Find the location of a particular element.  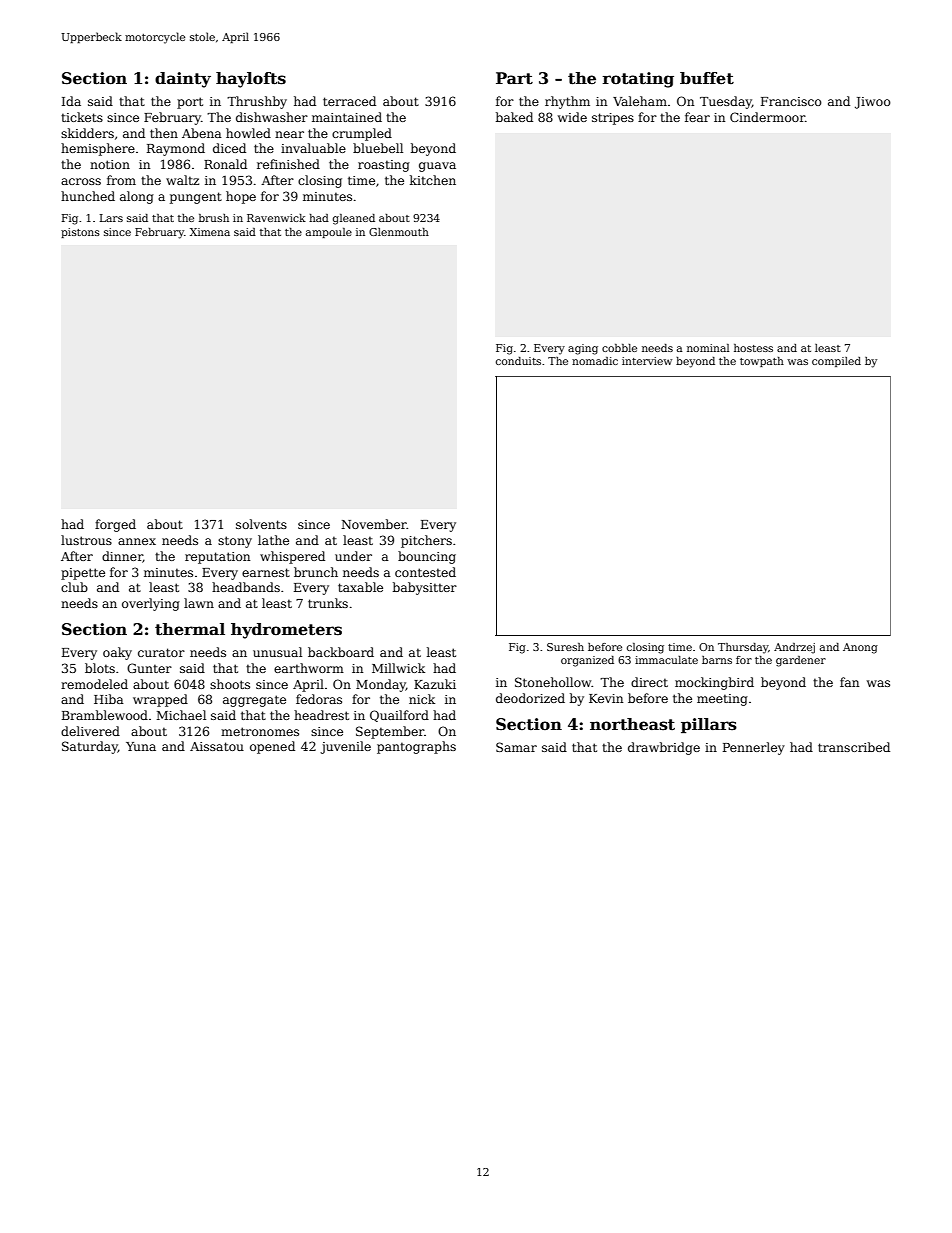

pitchers is located at coordinates (426, 541).
